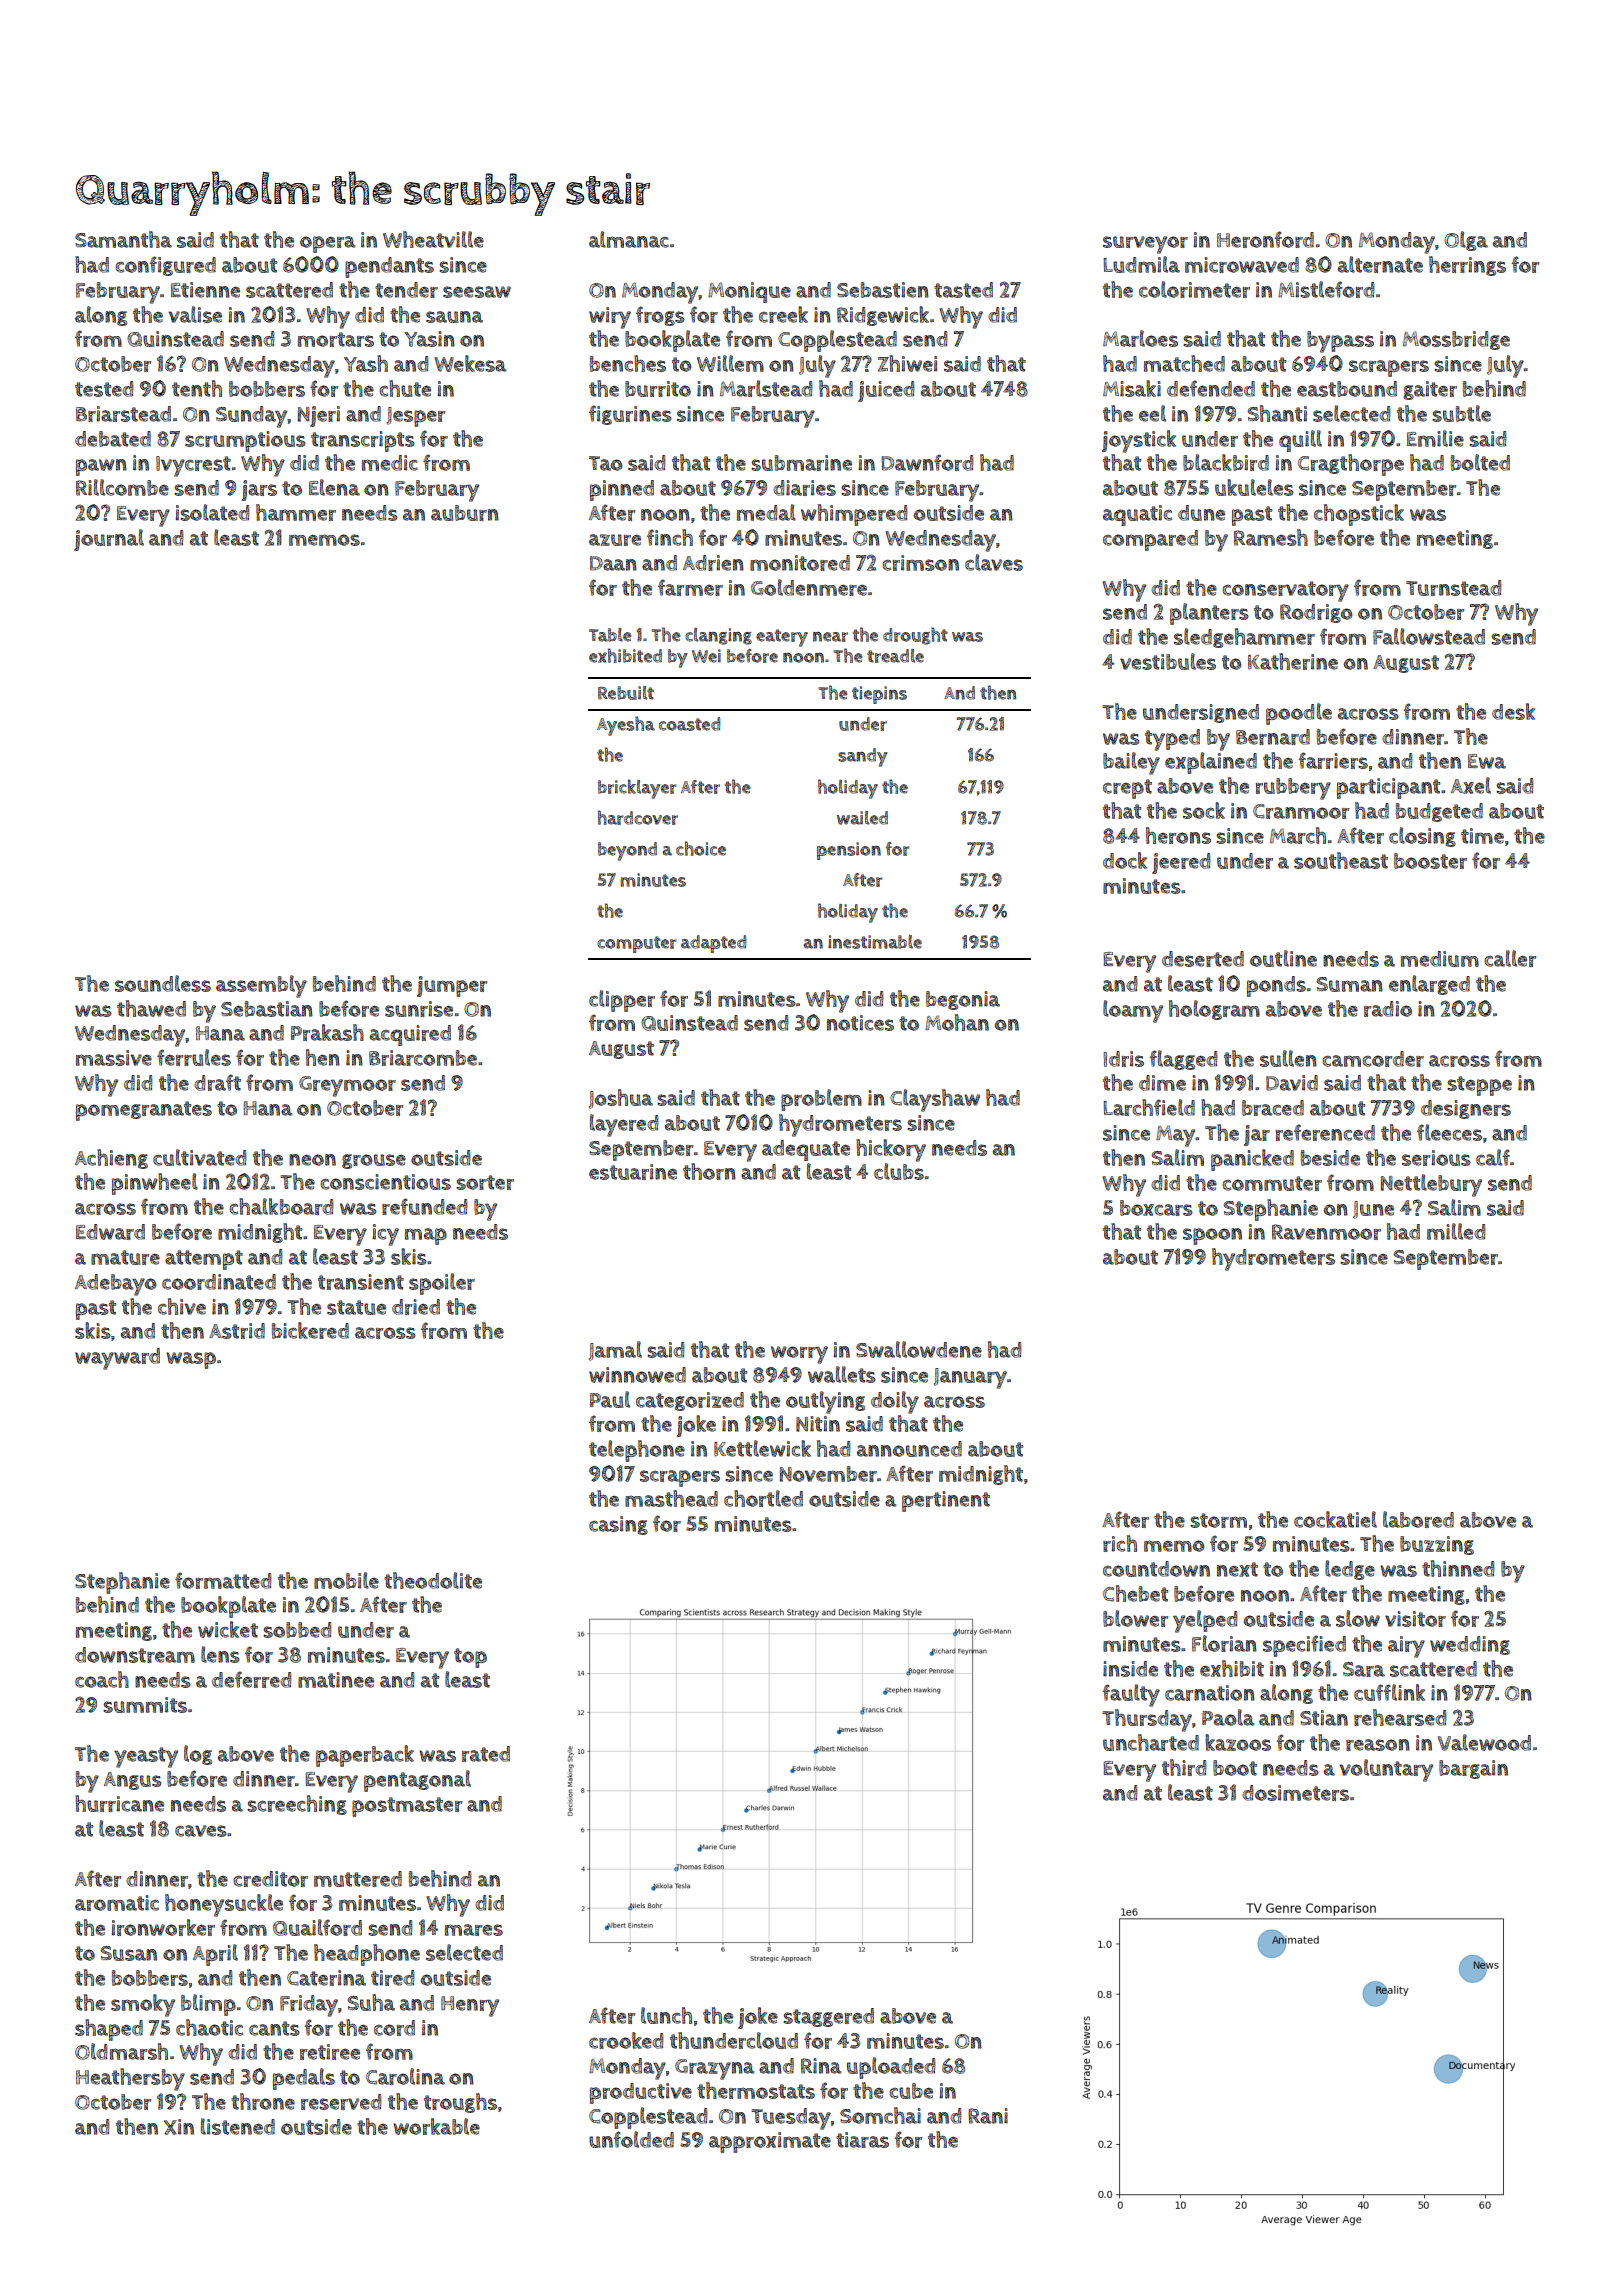 This page has width=1620, height=2292. What do you see at coordinates (1211, 388) in the page?
I see `defended` at bounding box center [1211, 388].
